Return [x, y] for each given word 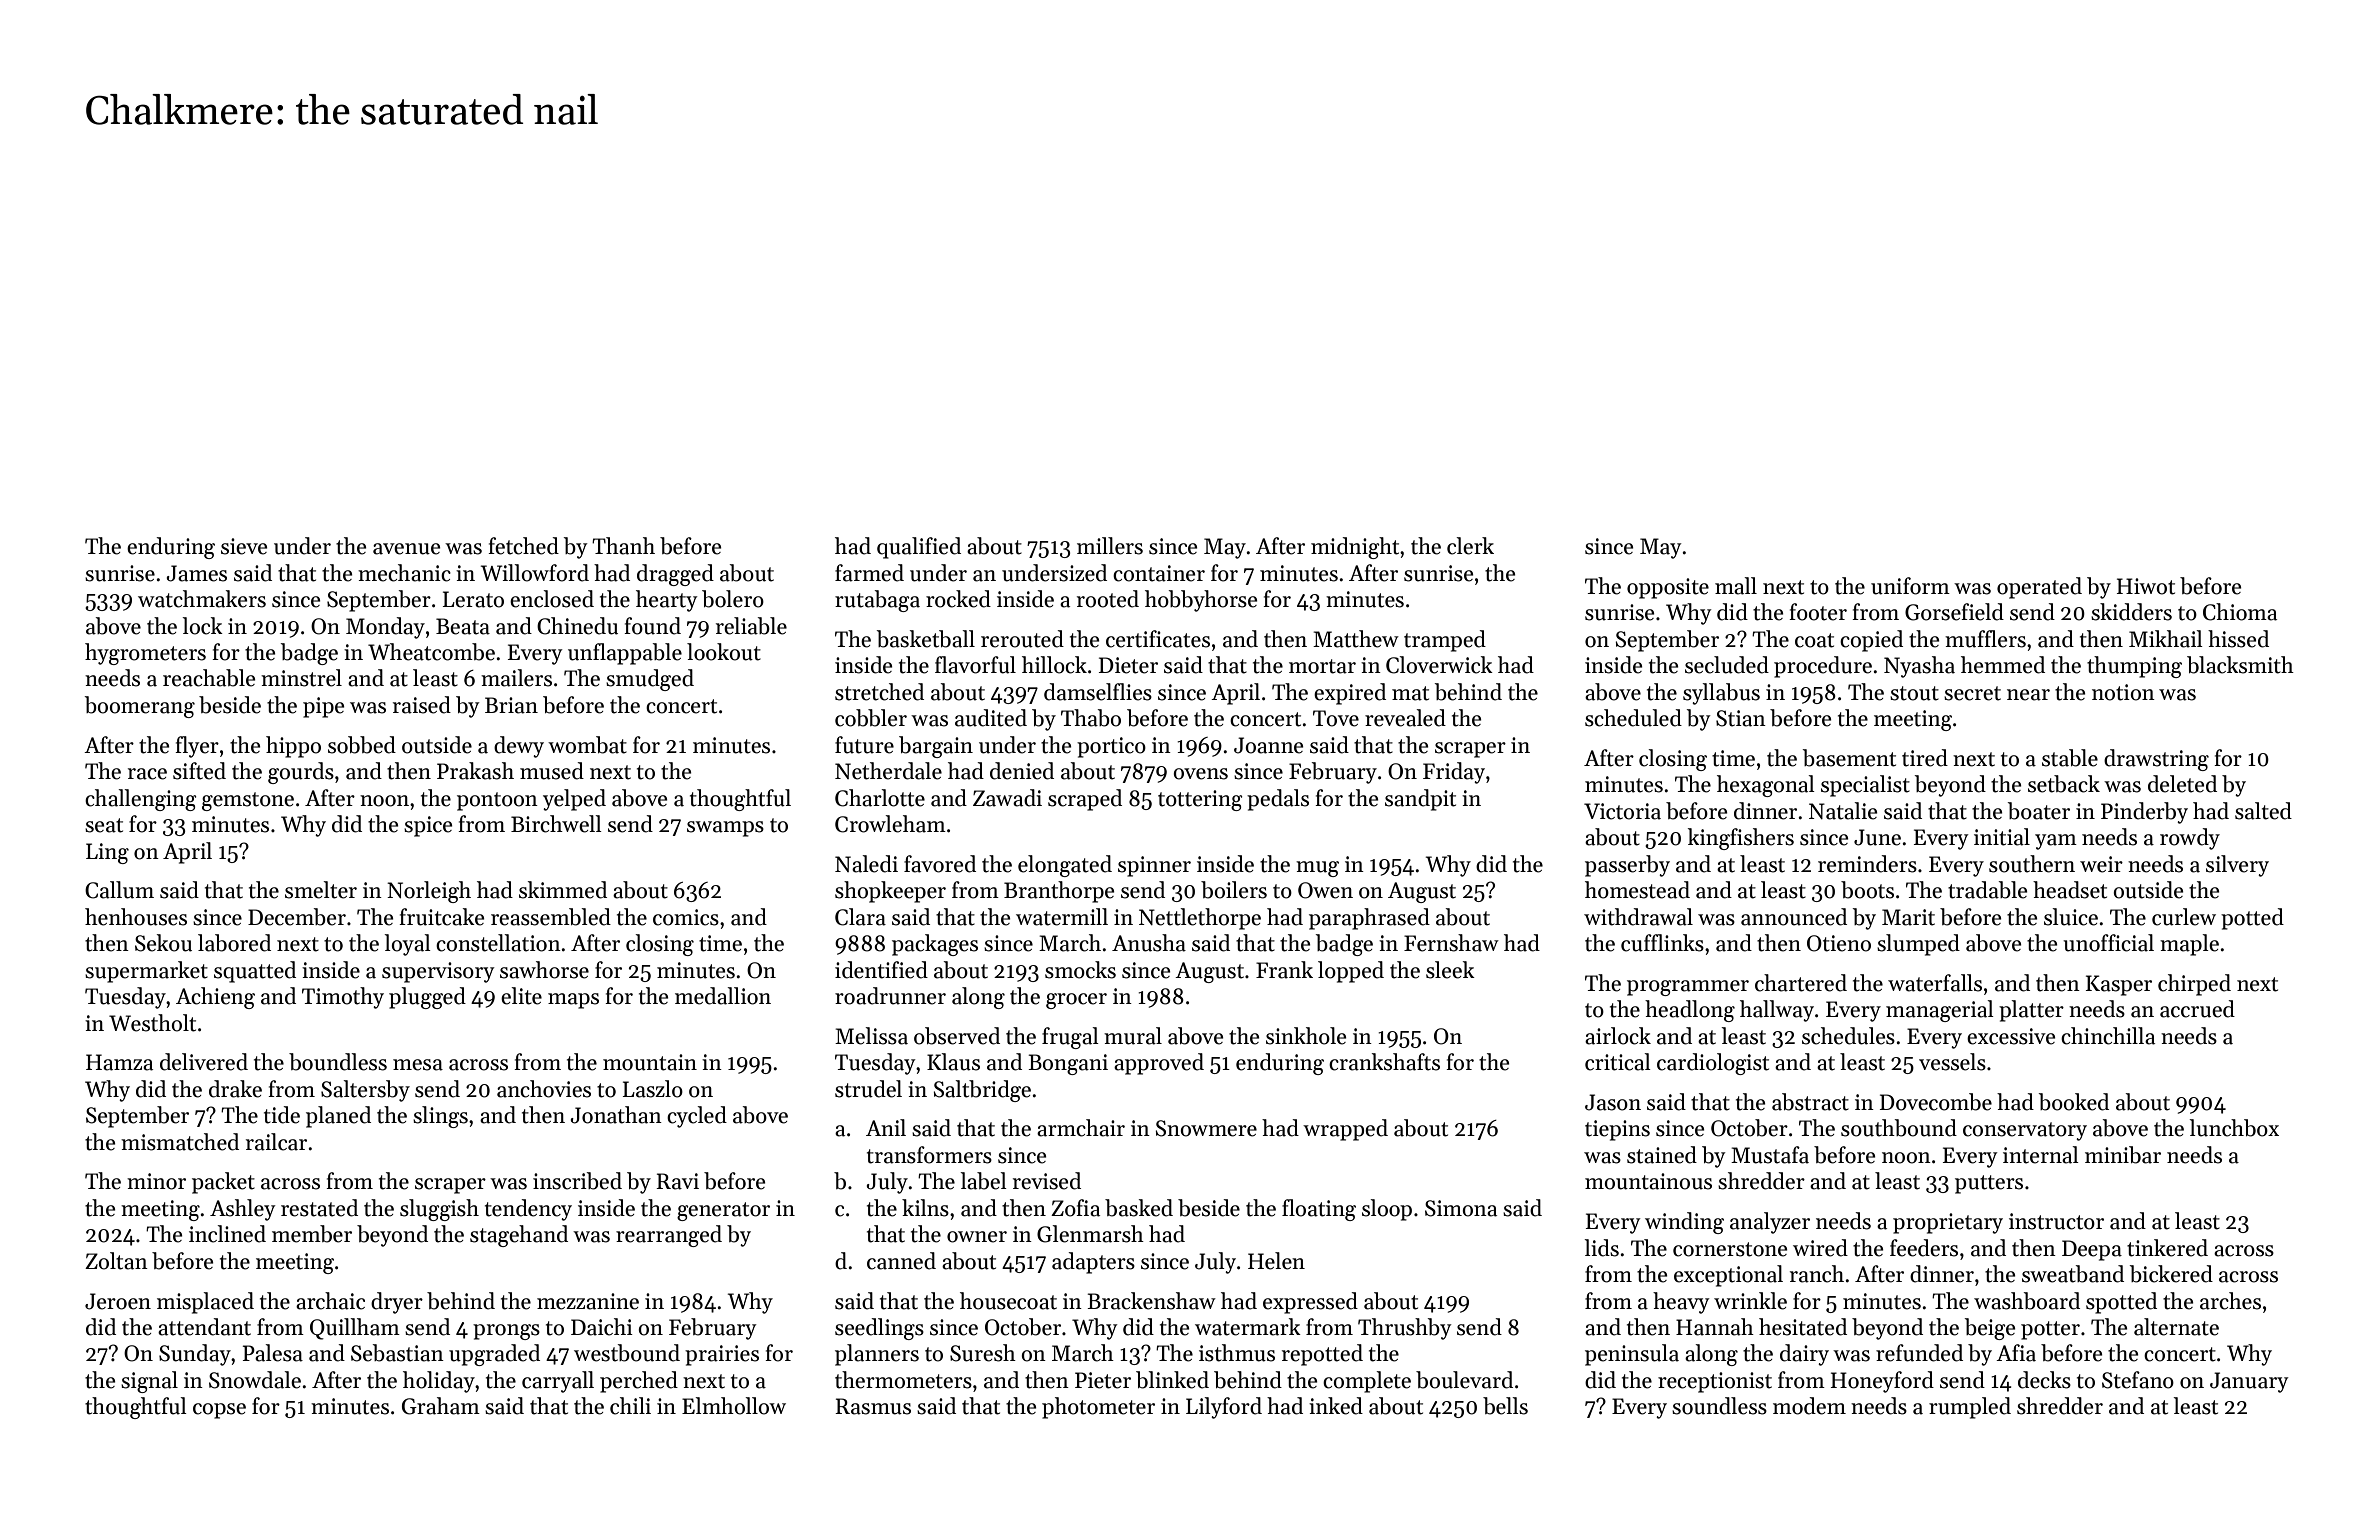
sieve [244, 546]
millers [1110, 546]
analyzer [1770, 1223]
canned [901, 1261]
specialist [1865, 786]
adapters [1093, 1263]
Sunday [195, 1355]
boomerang [140, 707]
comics [686, 917]
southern [2032, 864]
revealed [1405, 718]
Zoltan [116, 1261]
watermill [1062, 917]
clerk [1470, 546]
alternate [2176, 1327]
